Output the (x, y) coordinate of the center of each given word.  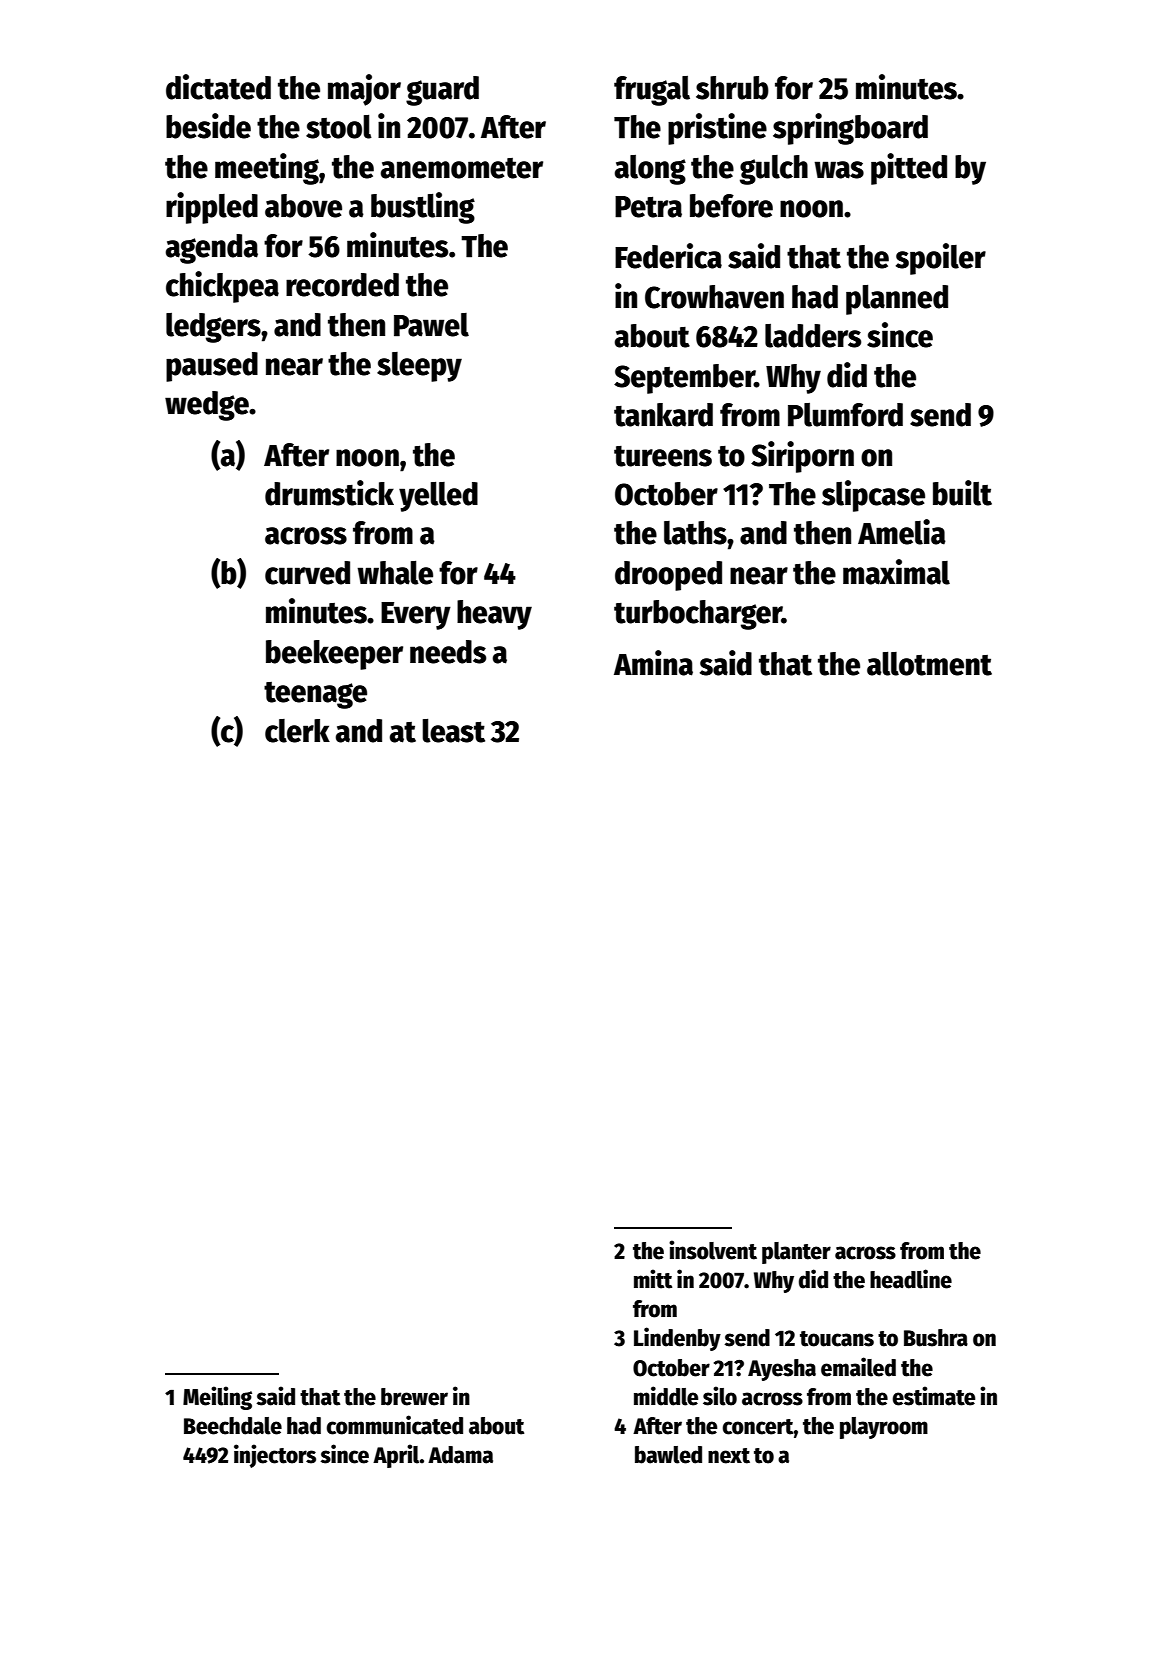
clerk (297, 731)
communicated (394, 1425)
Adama (460, 1455)
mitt (653, 1279)
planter (796, 1253)
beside (208, 126)
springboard (850, 129)
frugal (652, 91)
